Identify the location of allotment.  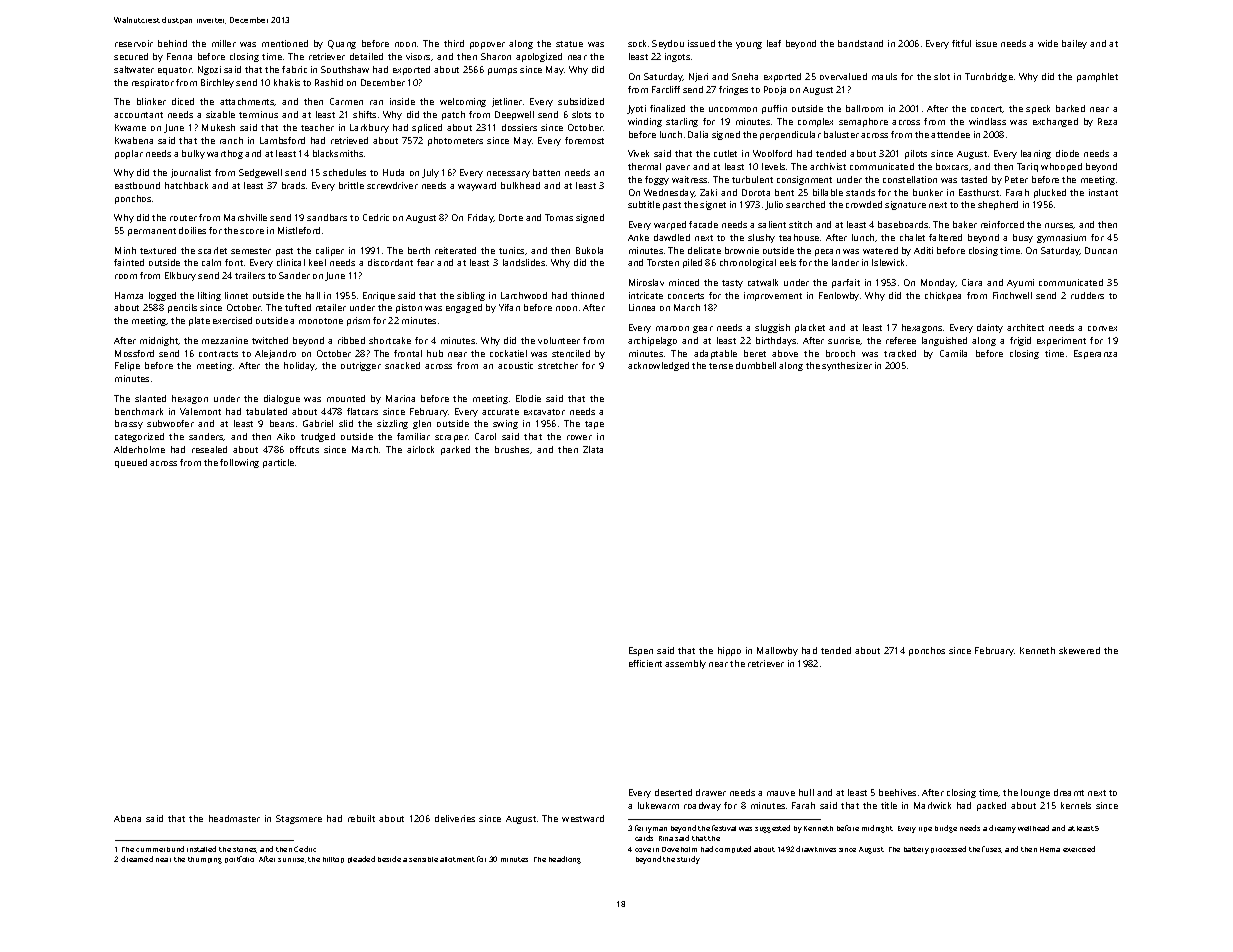
(457, 859).
